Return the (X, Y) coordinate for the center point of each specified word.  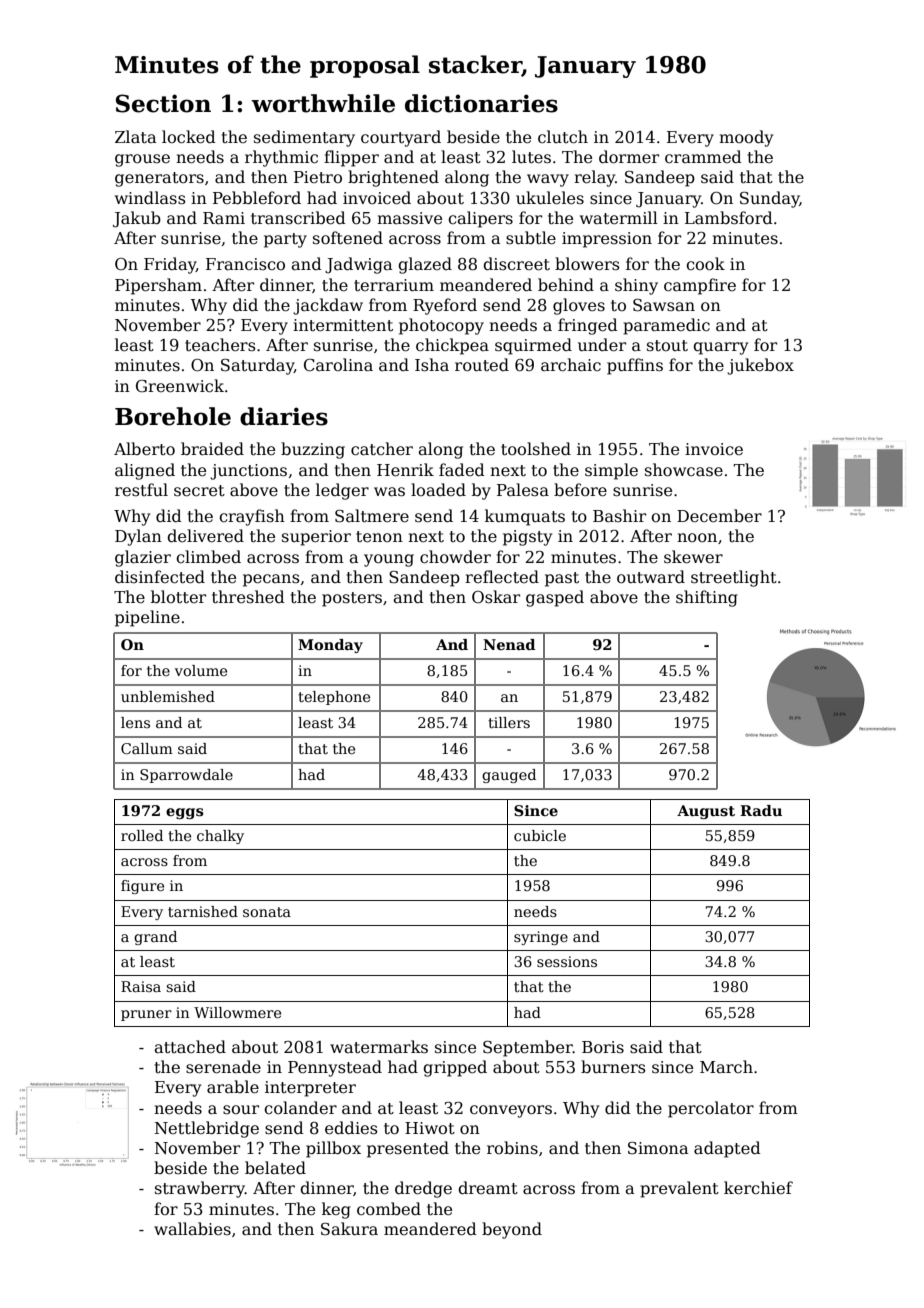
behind (566, 284)
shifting (707, 598)
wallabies (192, 1229)
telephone (334, 698)
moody (746, 138)
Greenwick (180, 386)
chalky (220, 837)
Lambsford (729, 218)
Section (163, 103)
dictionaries (481, 103)
